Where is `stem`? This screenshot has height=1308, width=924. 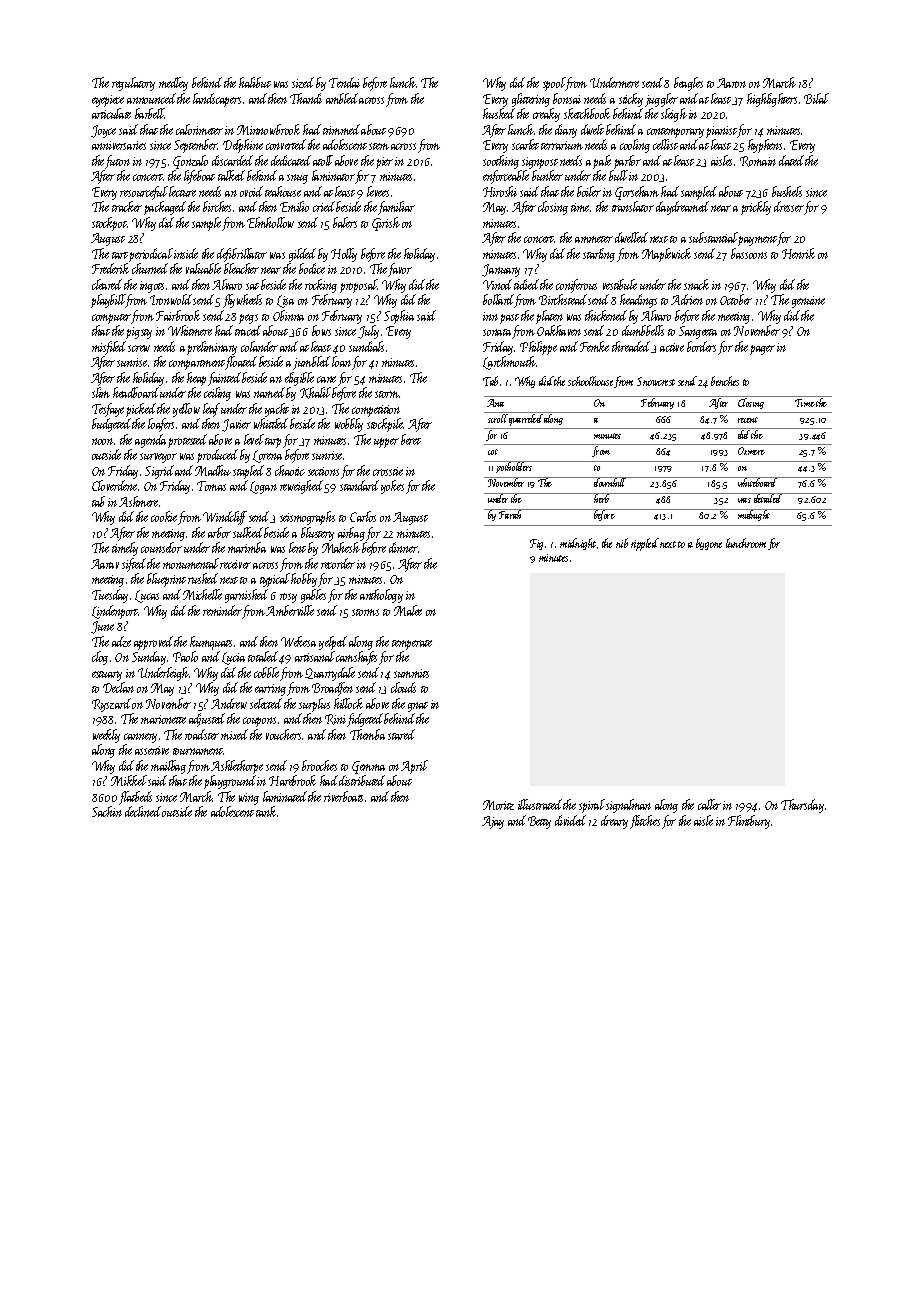 stem is located at coordinates (379, 146).
